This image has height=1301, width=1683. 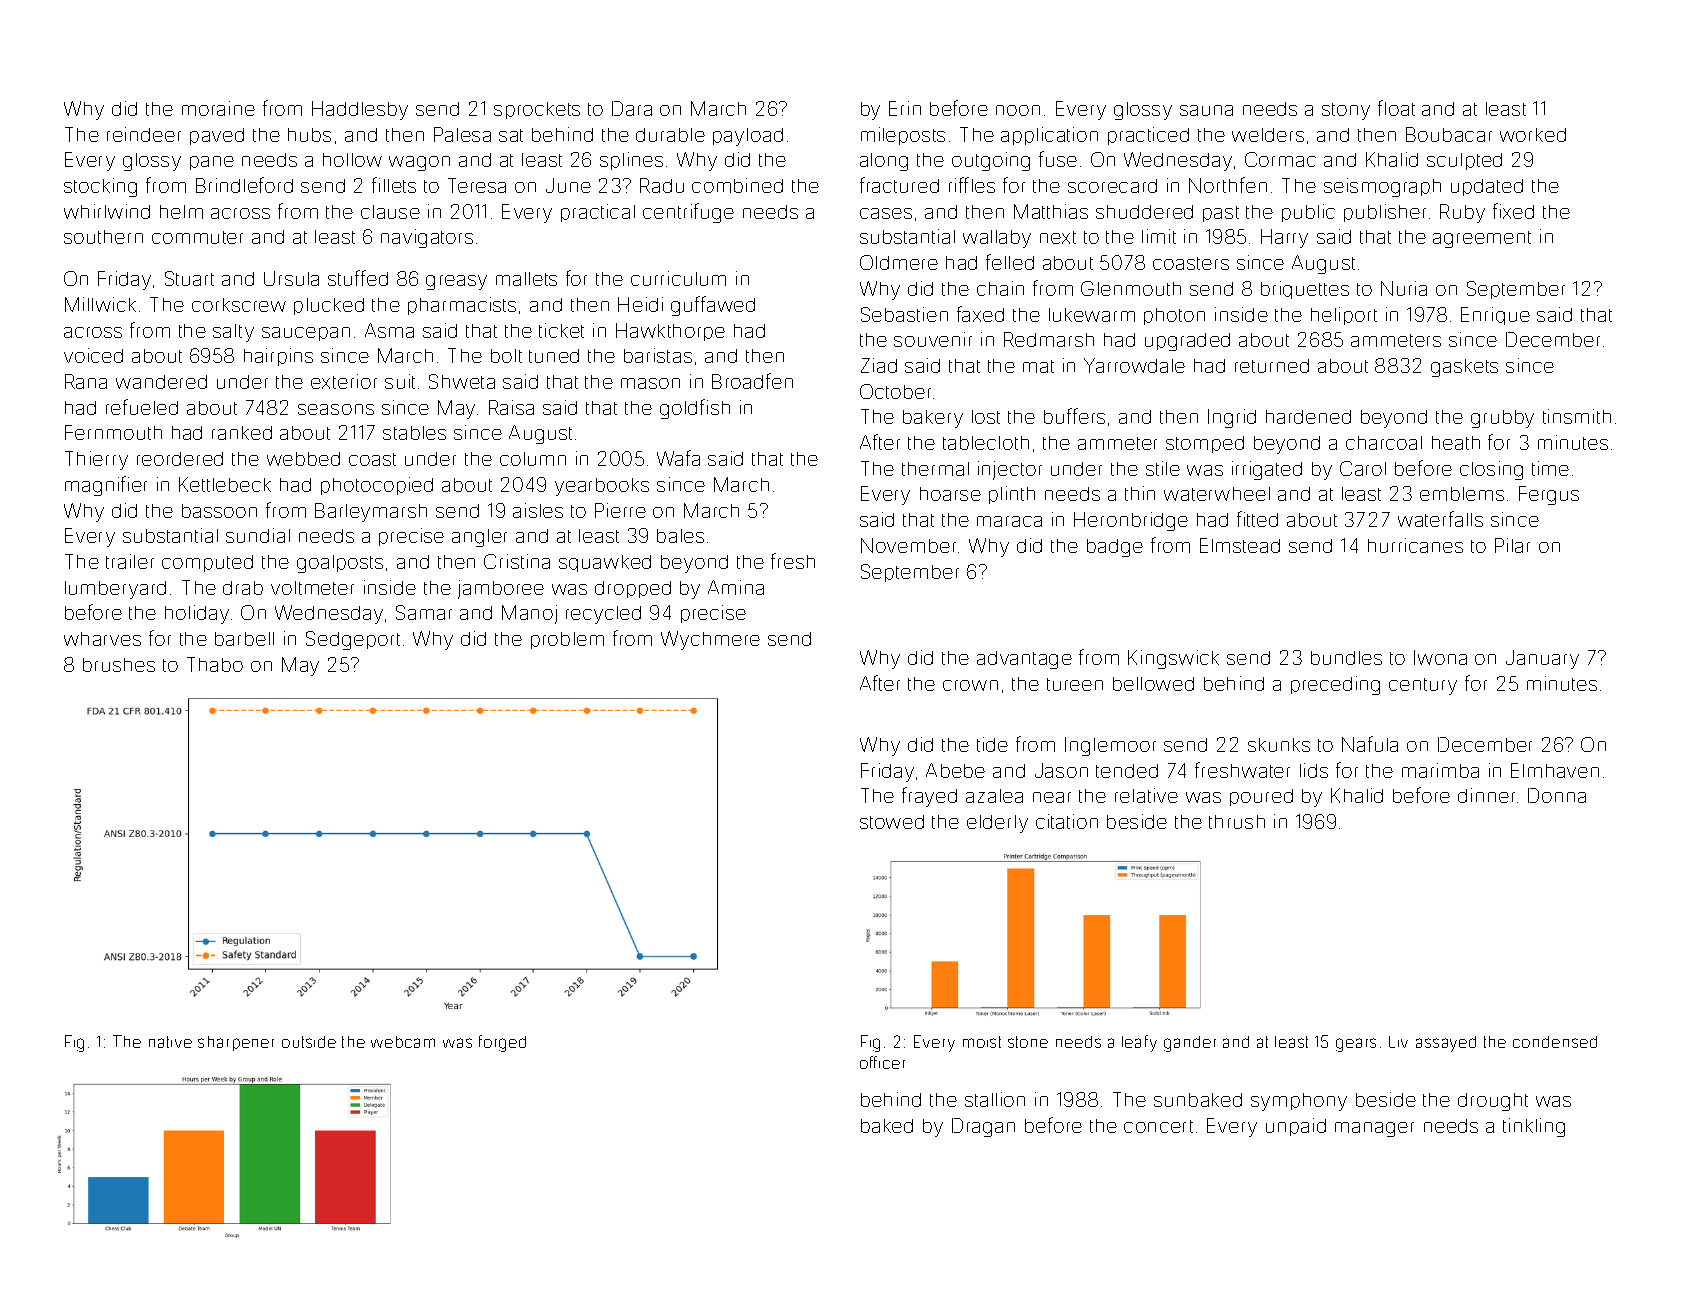 What do you see at coordinates (1396, 108) in the image?
I see `float` at bounding box center [1396, 108].
